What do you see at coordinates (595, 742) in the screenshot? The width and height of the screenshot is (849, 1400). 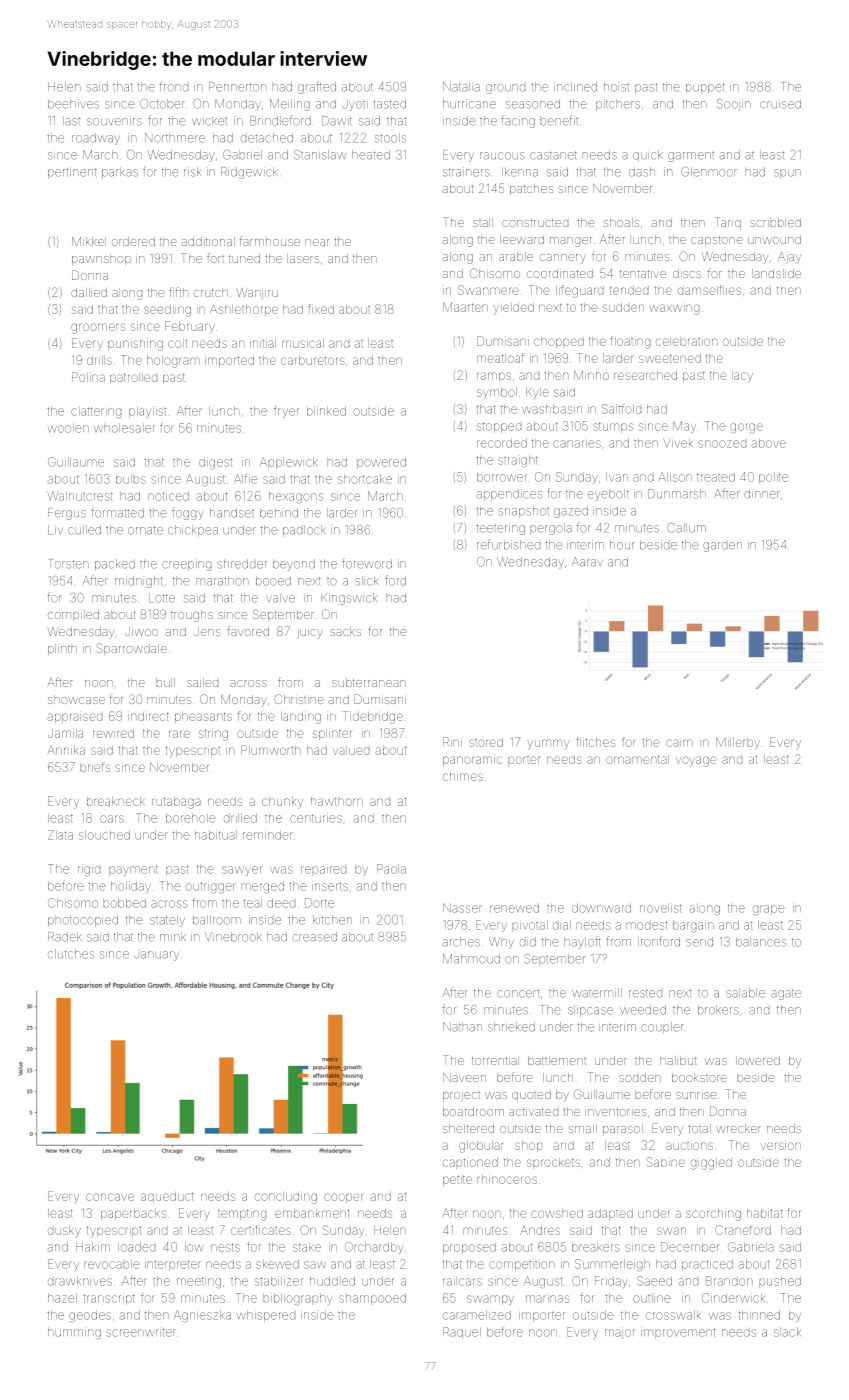 I see `flitches` at bounding box center [595, 742].
